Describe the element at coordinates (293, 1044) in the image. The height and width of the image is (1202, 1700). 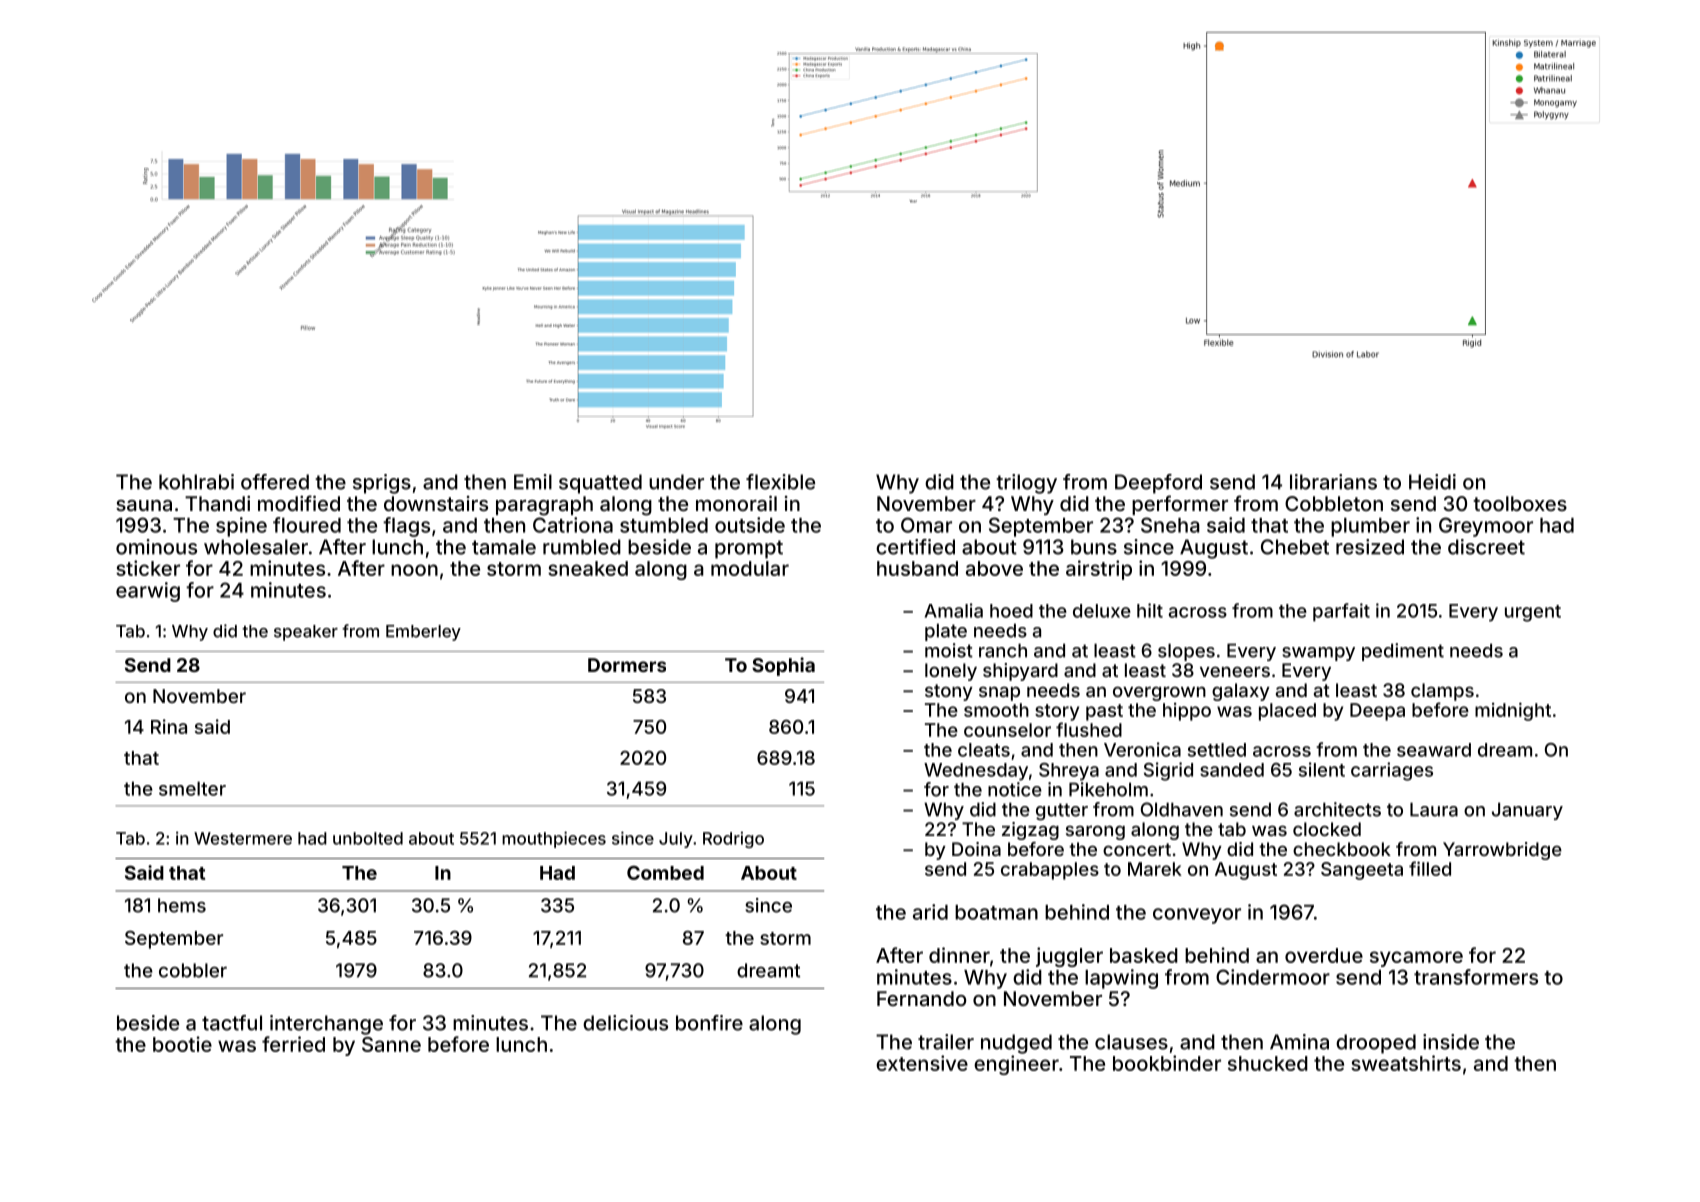
I see `ferried` at that location.
